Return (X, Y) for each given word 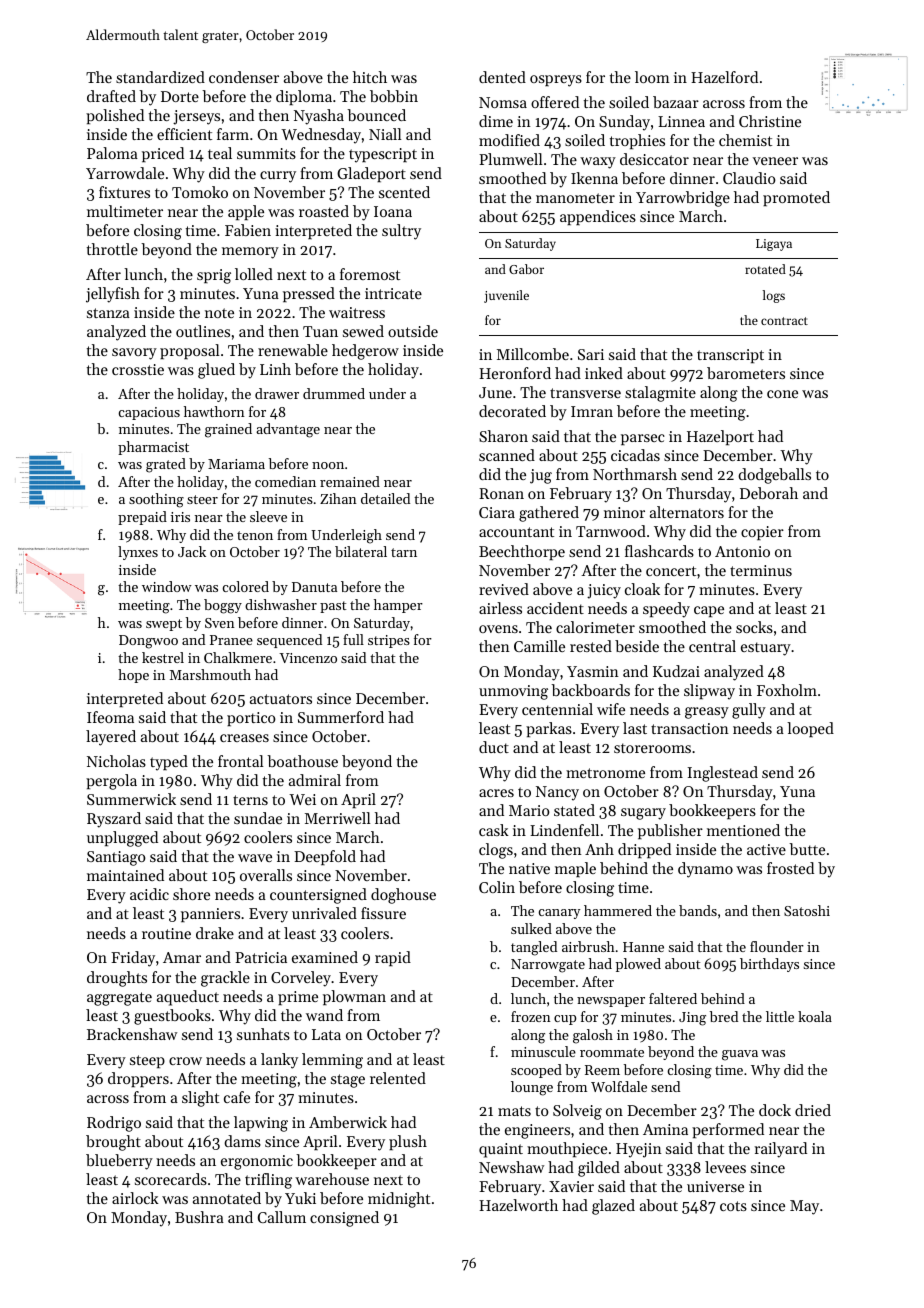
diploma (304, 97)
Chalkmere (238, 657)
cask (494, 830)
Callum (282, 1217)
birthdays (769, 965)
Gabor (526, 269)
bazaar (676, 102)
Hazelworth (518, 1205)
